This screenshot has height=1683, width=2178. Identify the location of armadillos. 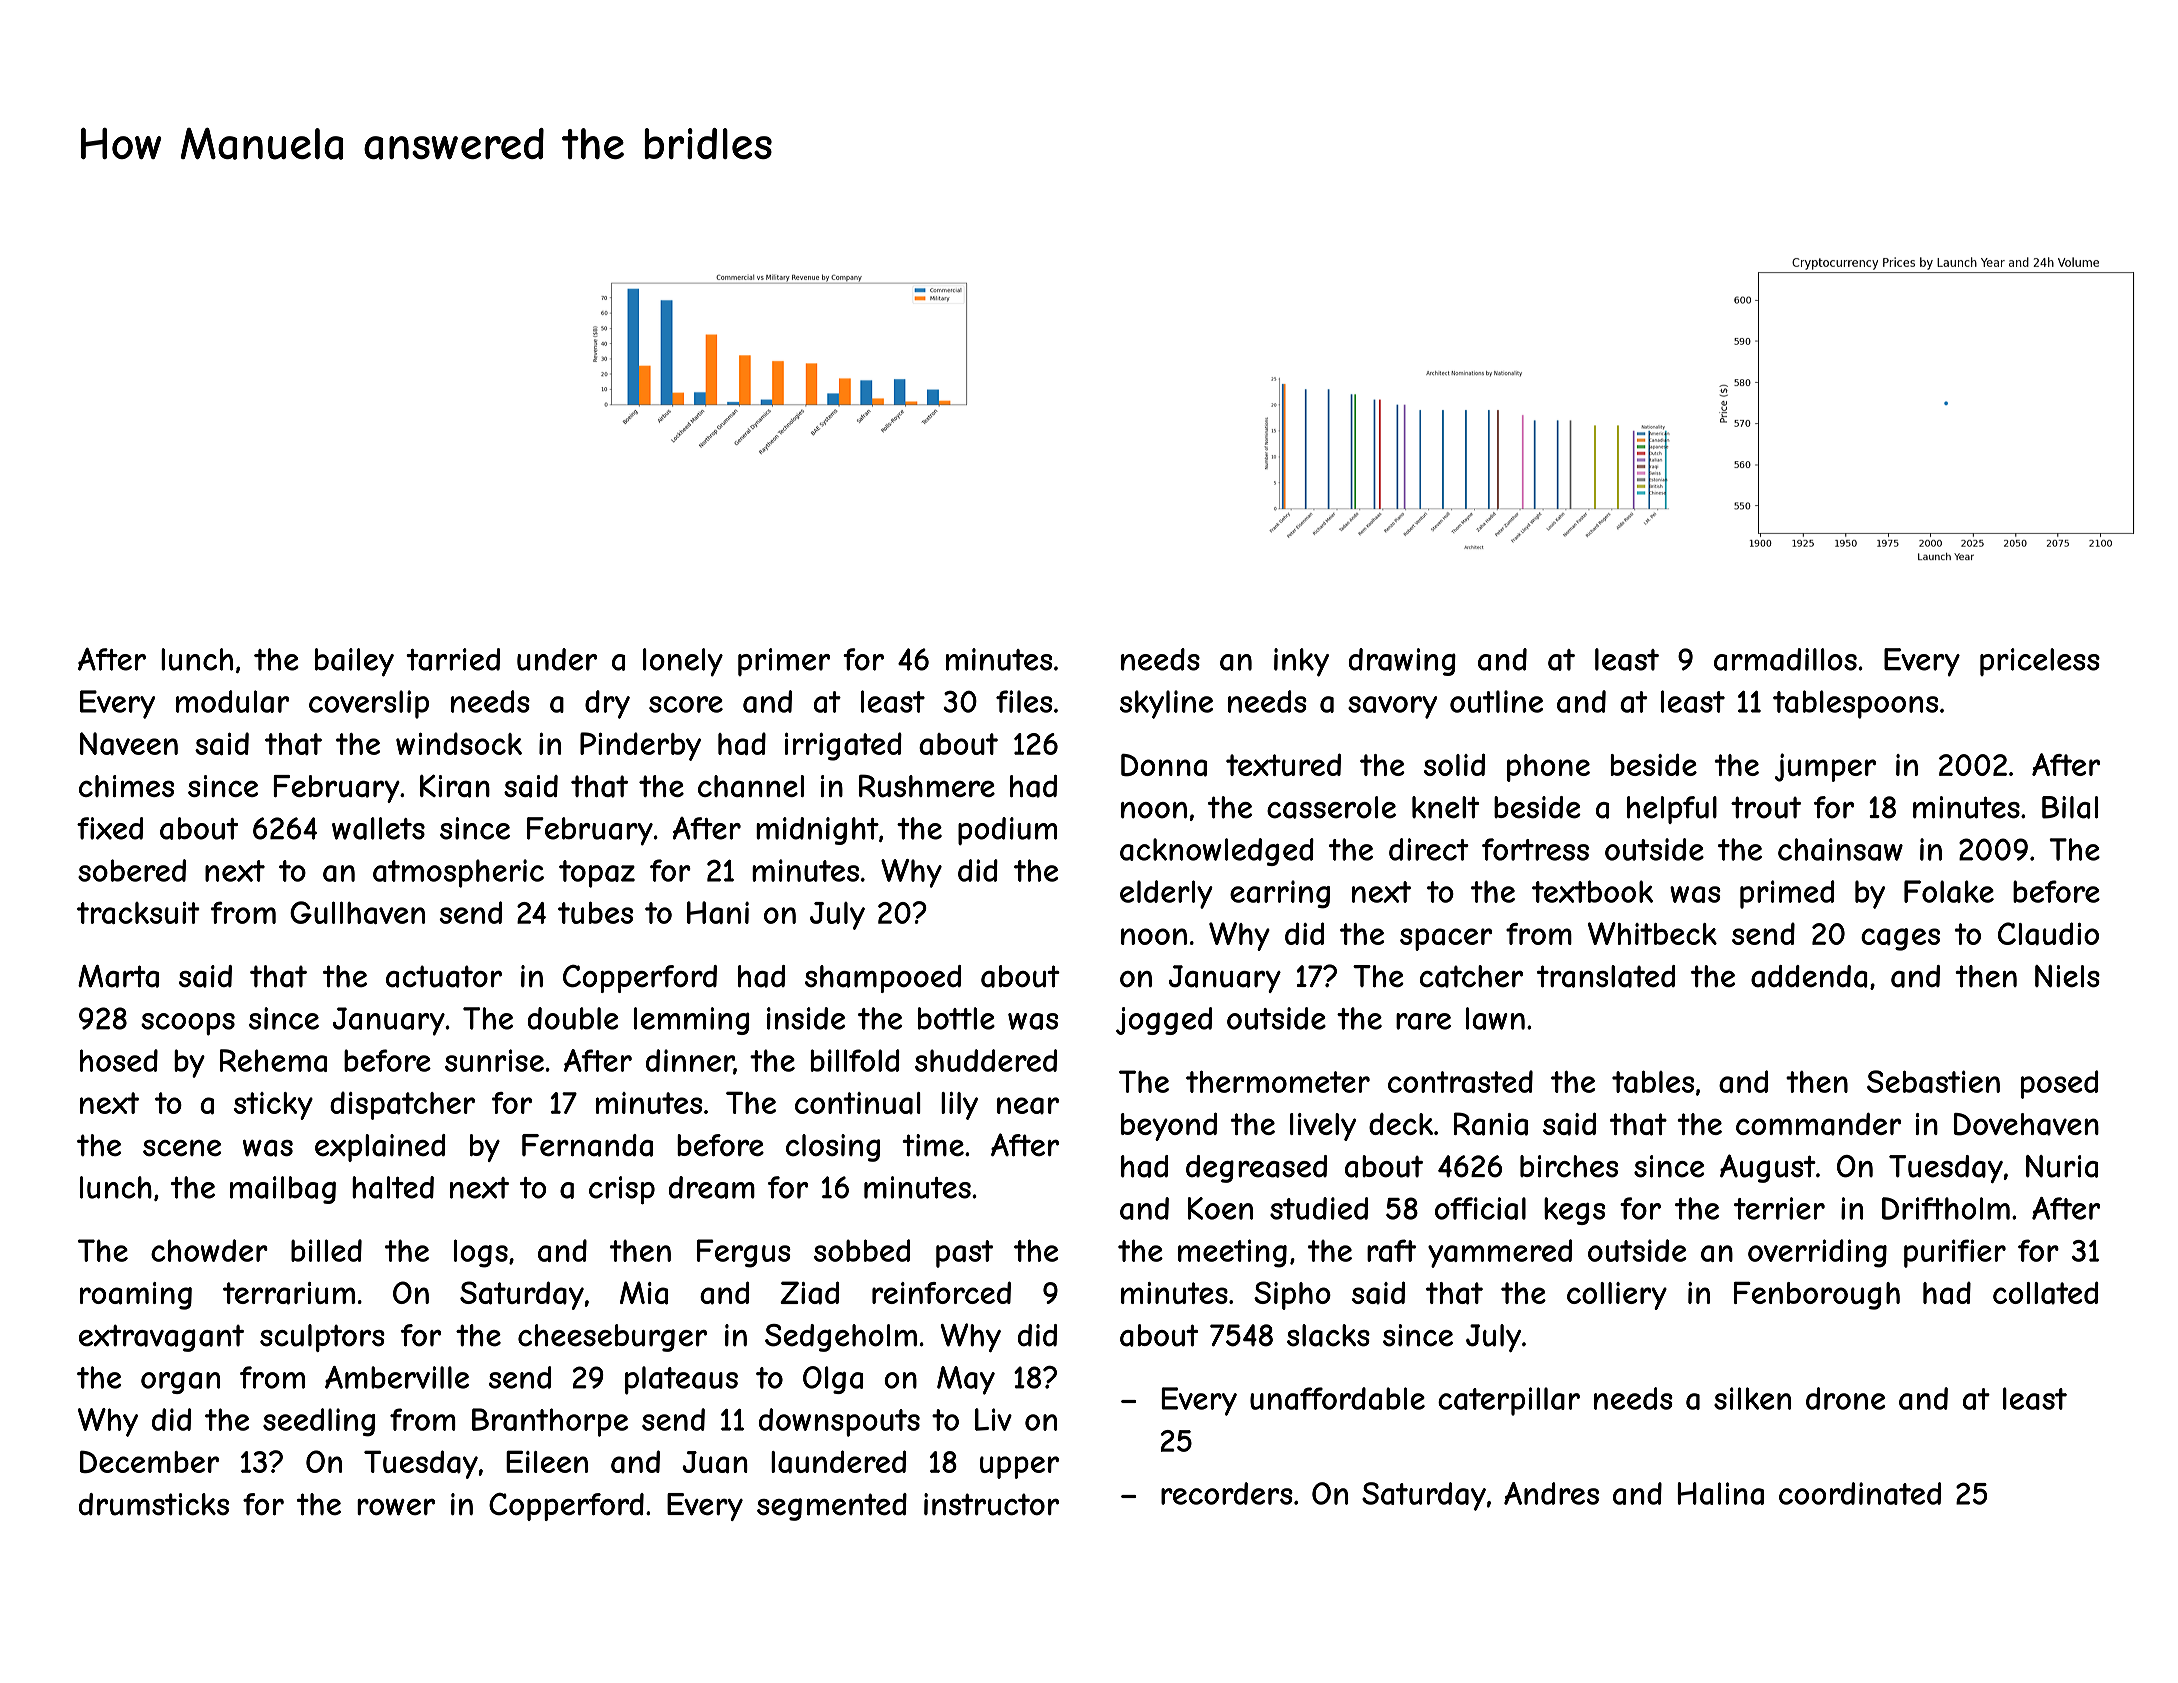
(1785, 659).
